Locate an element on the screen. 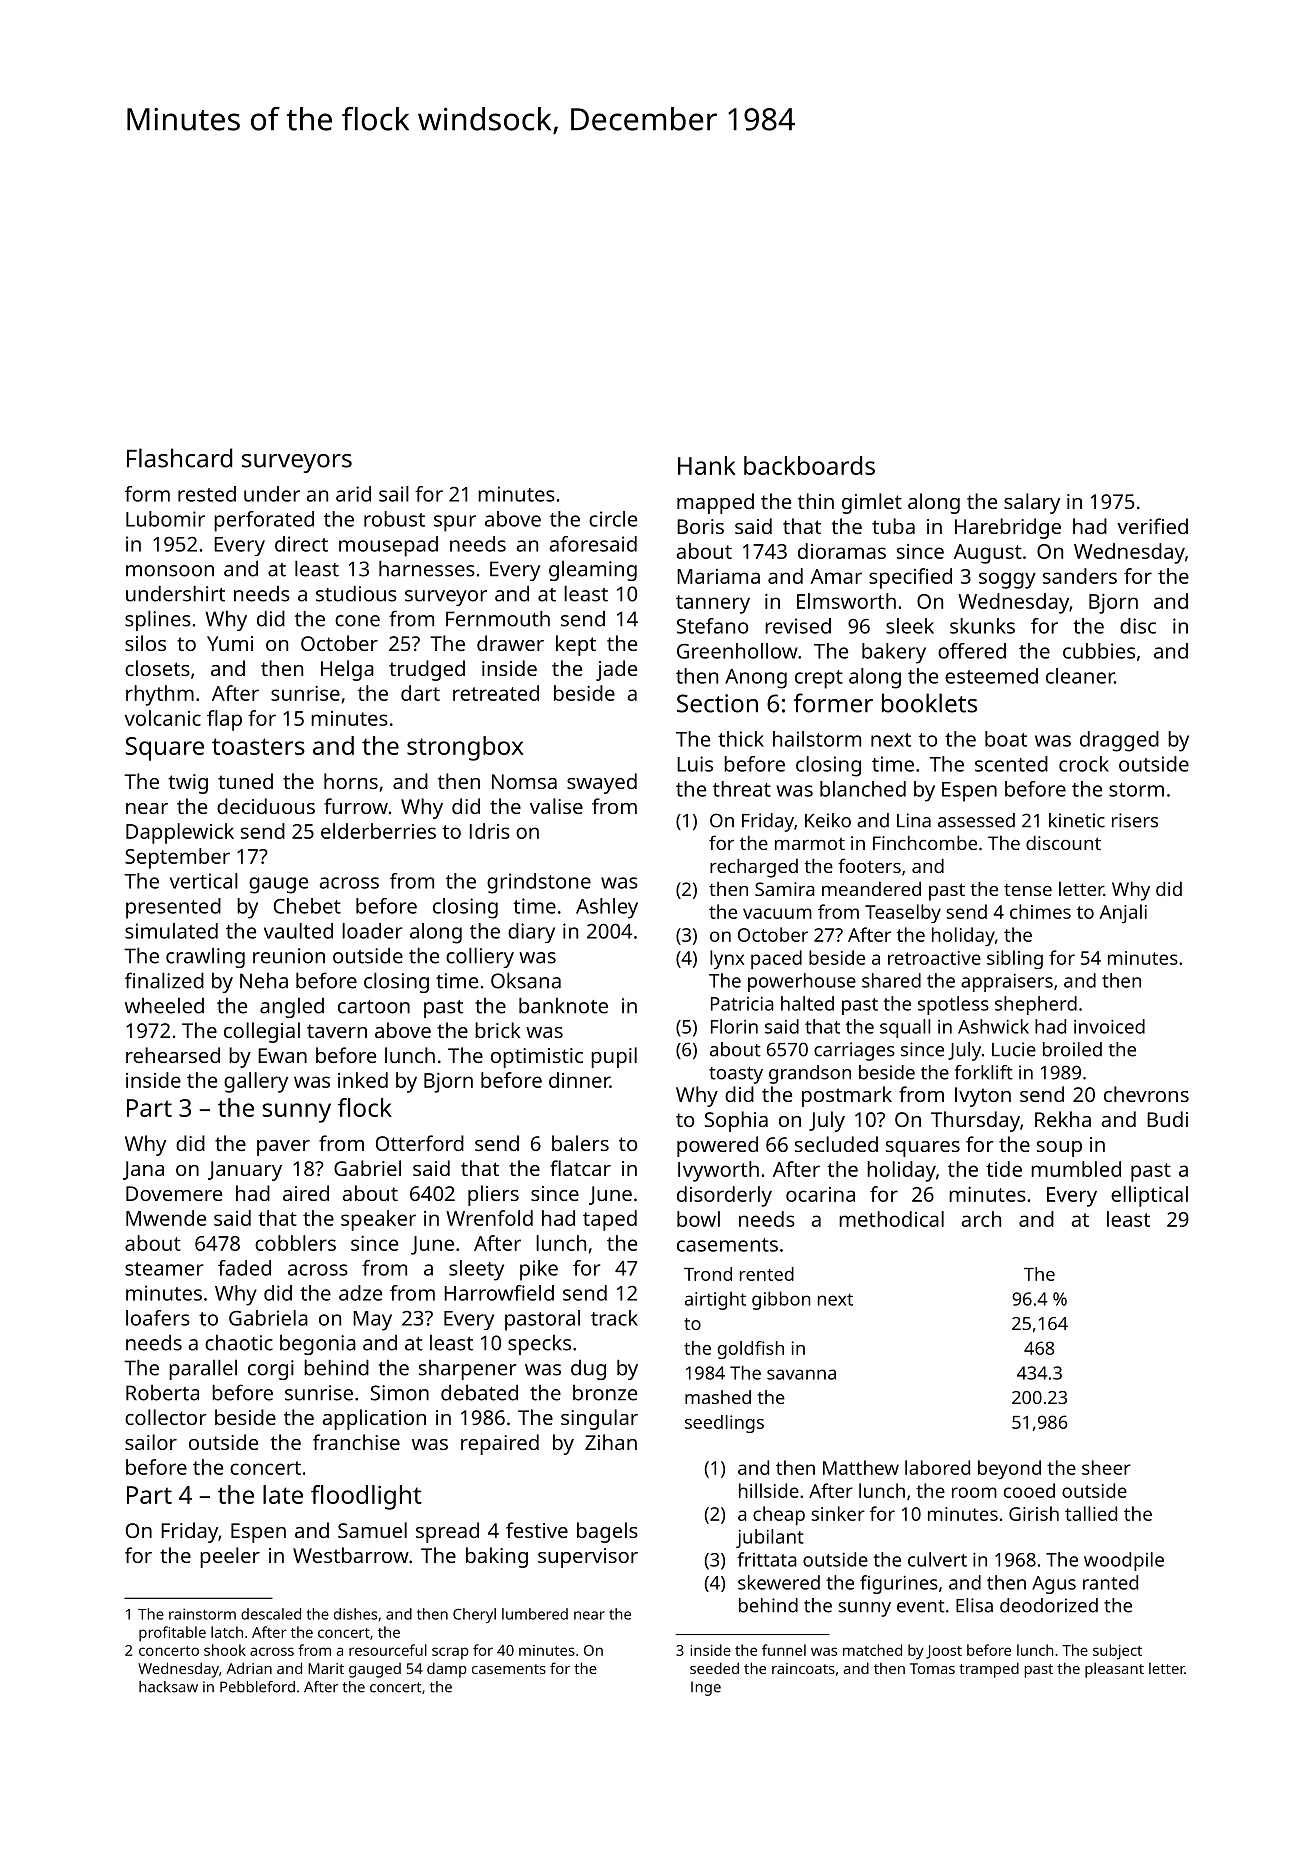 The width and height of the screenshot is (1314, 1858). frittata is located at coordinates (767, 1559).
